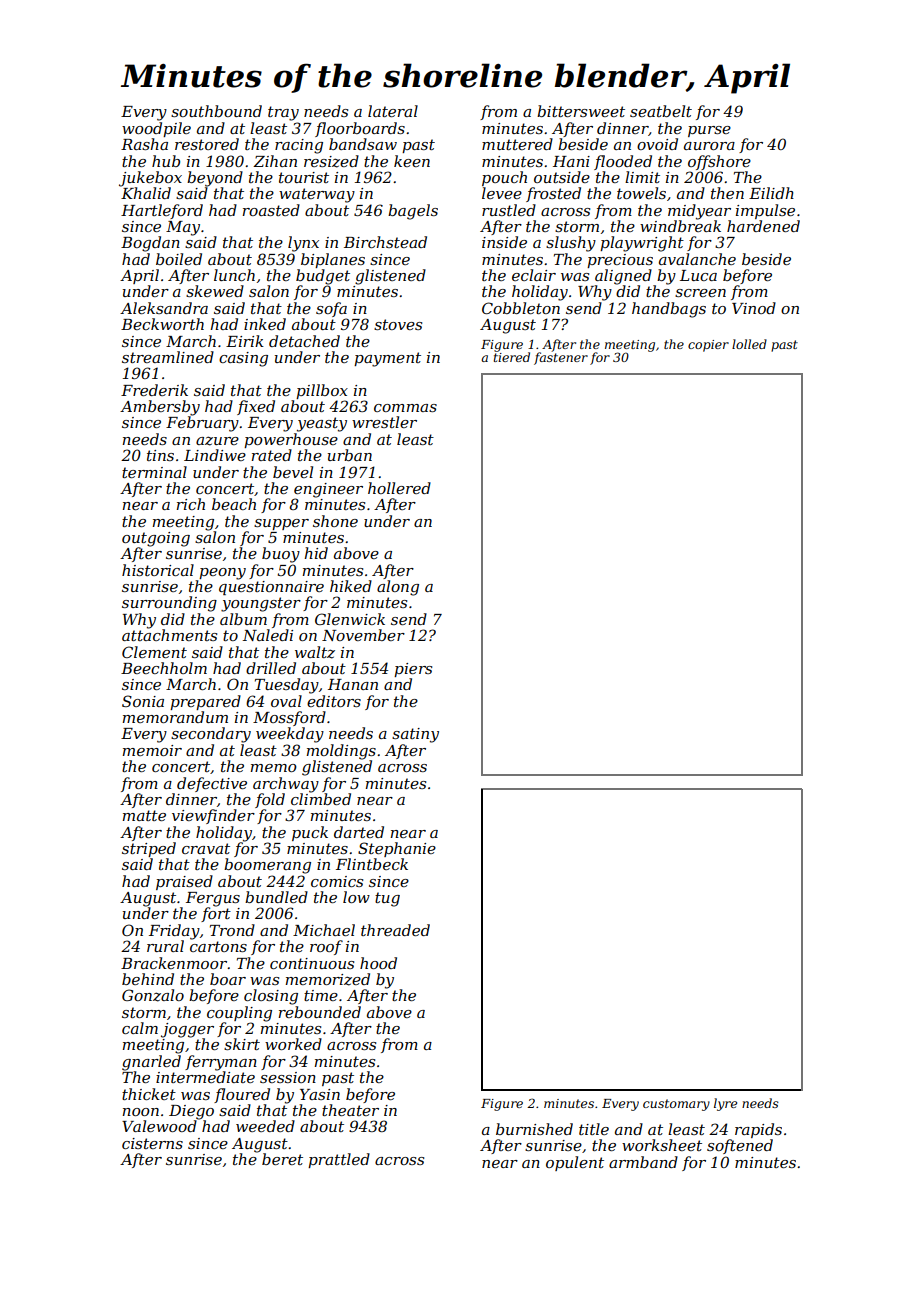  Describe the element at coordinates (174, 932) in the screenshot. I see `Friday` at that location.
